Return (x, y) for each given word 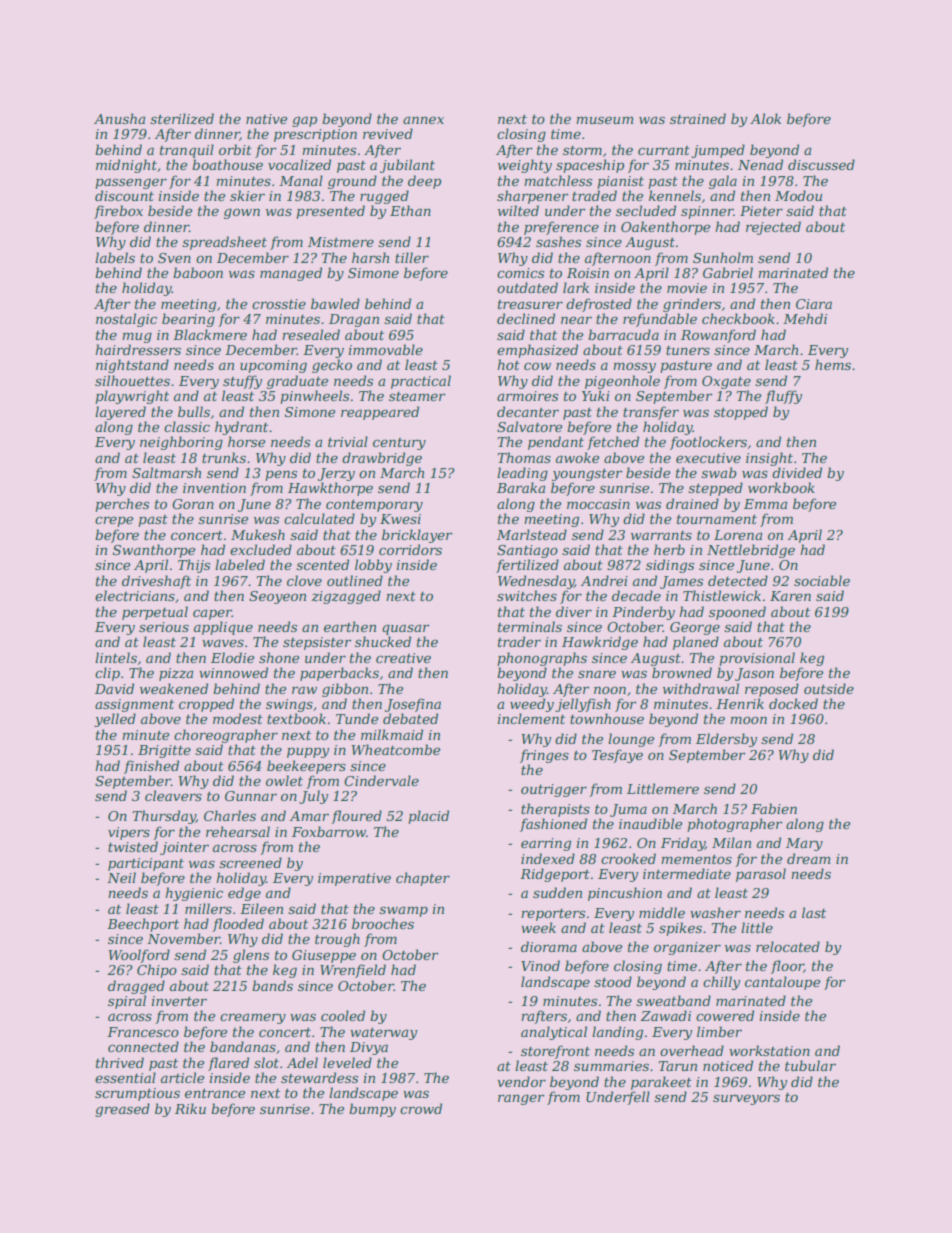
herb (669, 549)
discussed (821, 164)
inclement (531, 718)
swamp (403, 911)
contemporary (374, 505)
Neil (121, 877)
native (267, 119)
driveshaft (156, 582)
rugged (384, 197)
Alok (765, 118)
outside (829, 688)
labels (115, 257)
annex (423, 120)
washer (715, 912)
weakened (174, 688)
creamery (253, 1018)
